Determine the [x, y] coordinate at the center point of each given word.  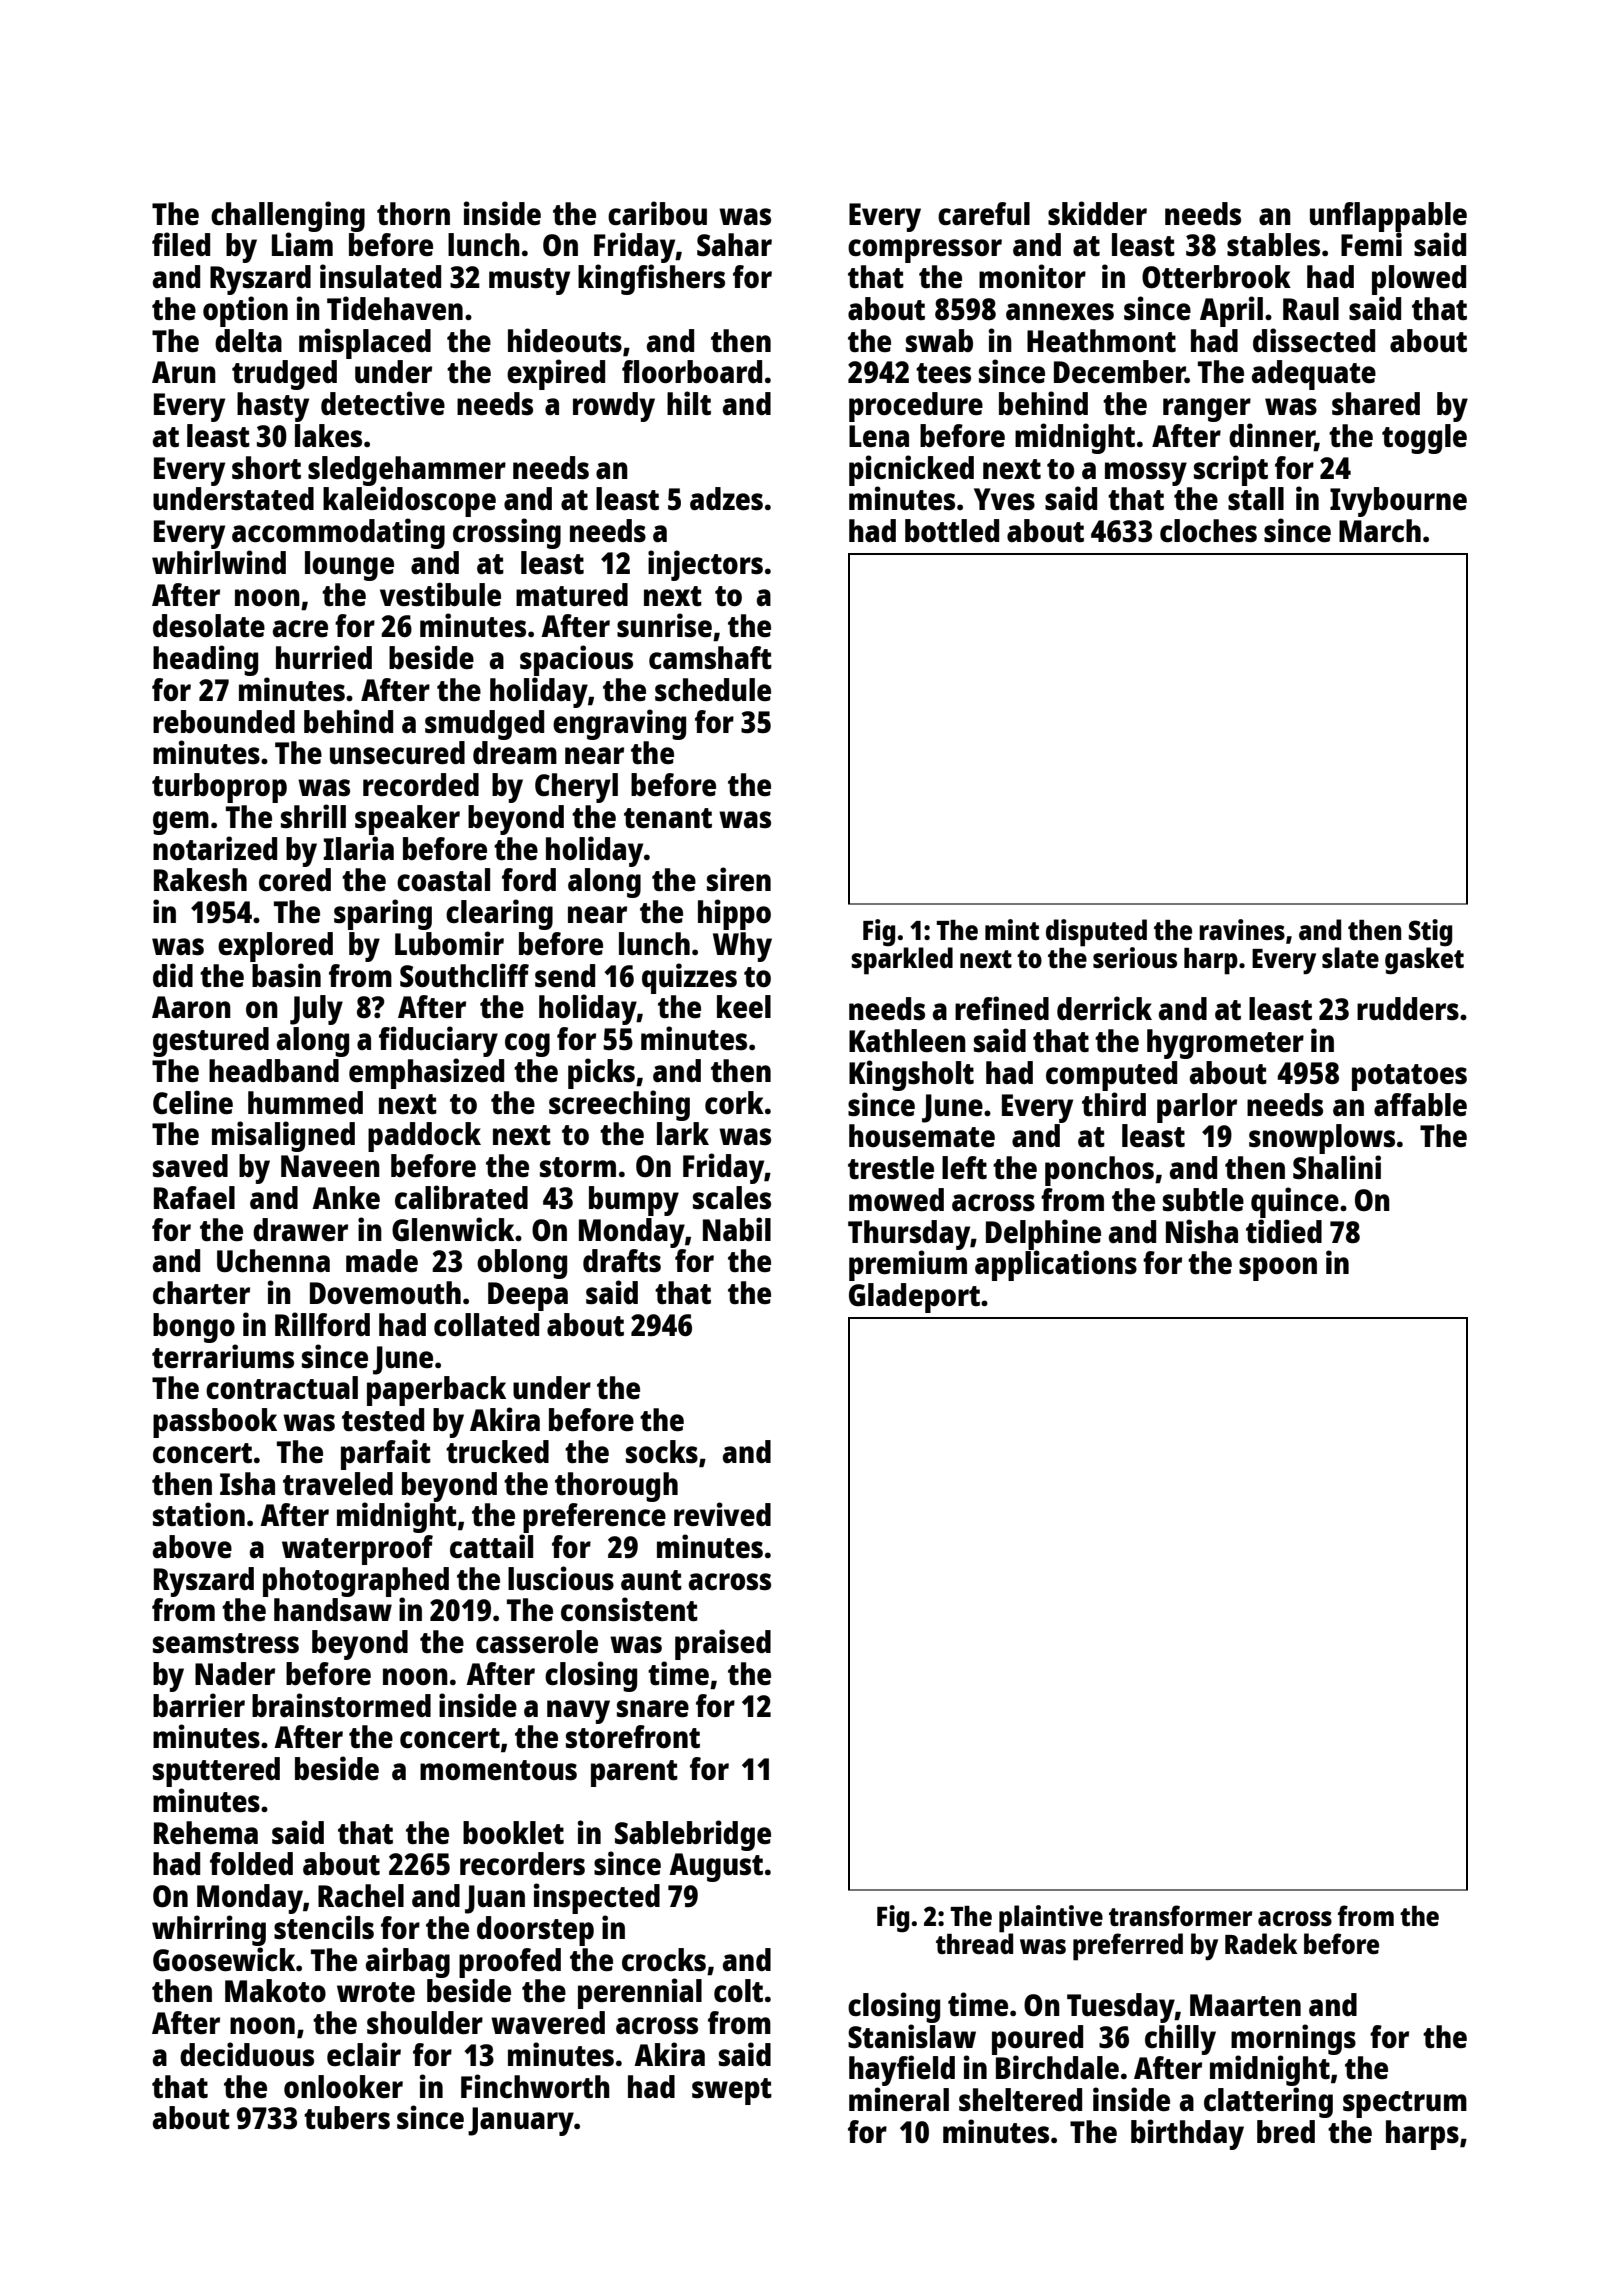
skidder [1097, 213]
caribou [657, 213]
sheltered [1020, 2100]
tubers [347, 2118]
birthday [1187, 2134]
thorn [413, 213]
